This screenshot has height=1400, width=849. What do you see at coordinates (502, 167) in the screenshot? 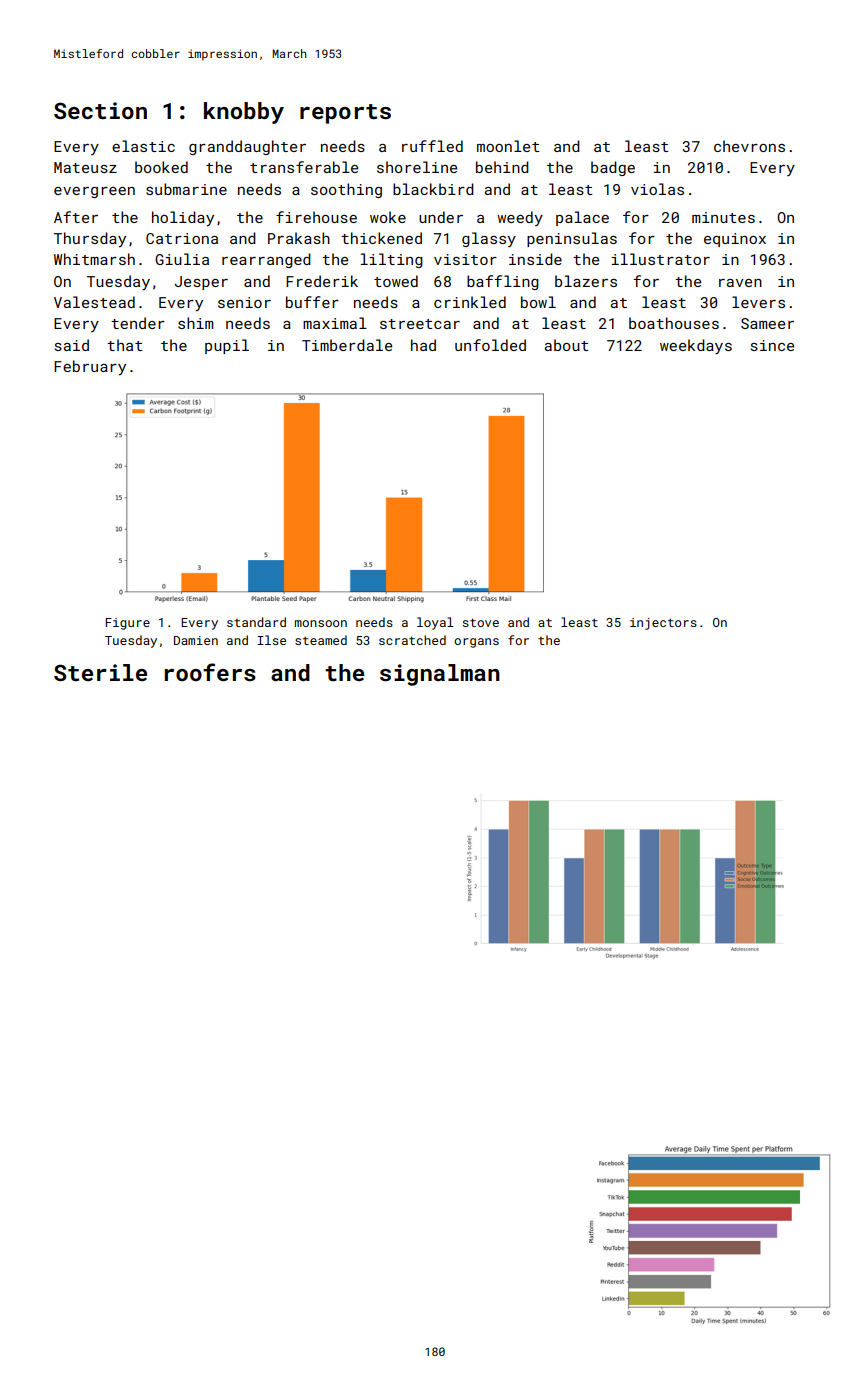
I see `behind` at bounding box center [502, 167].
